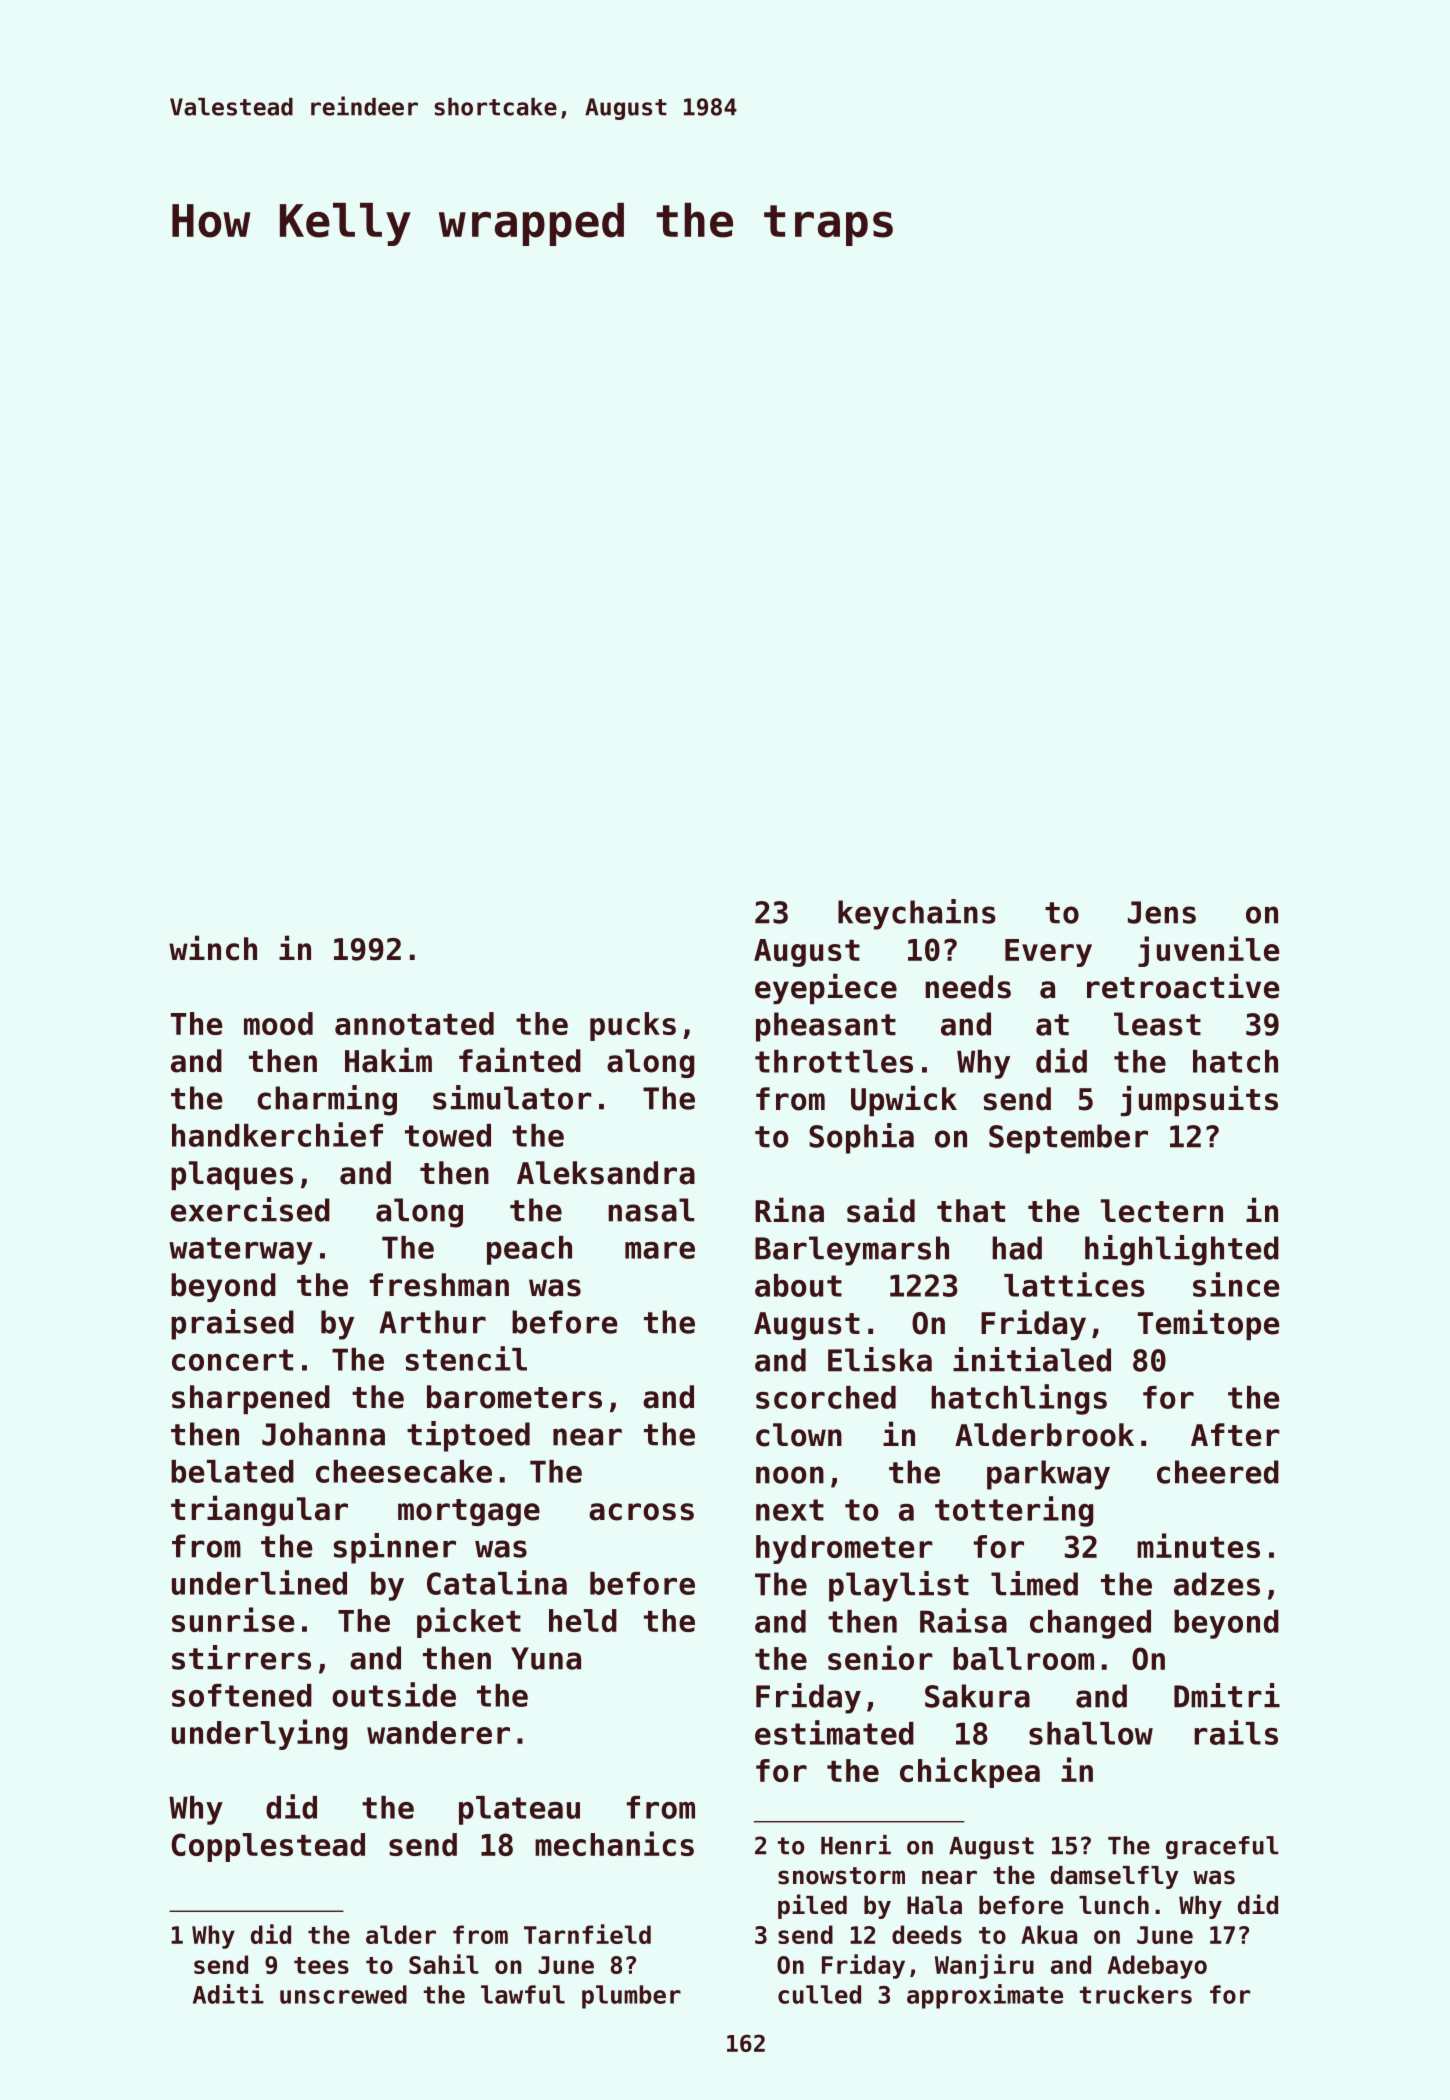 This screenshot has width=1450, height=2100. Describe the element at coordinates (985, 1996) in the screenshot. I see `approximate` at that location.
